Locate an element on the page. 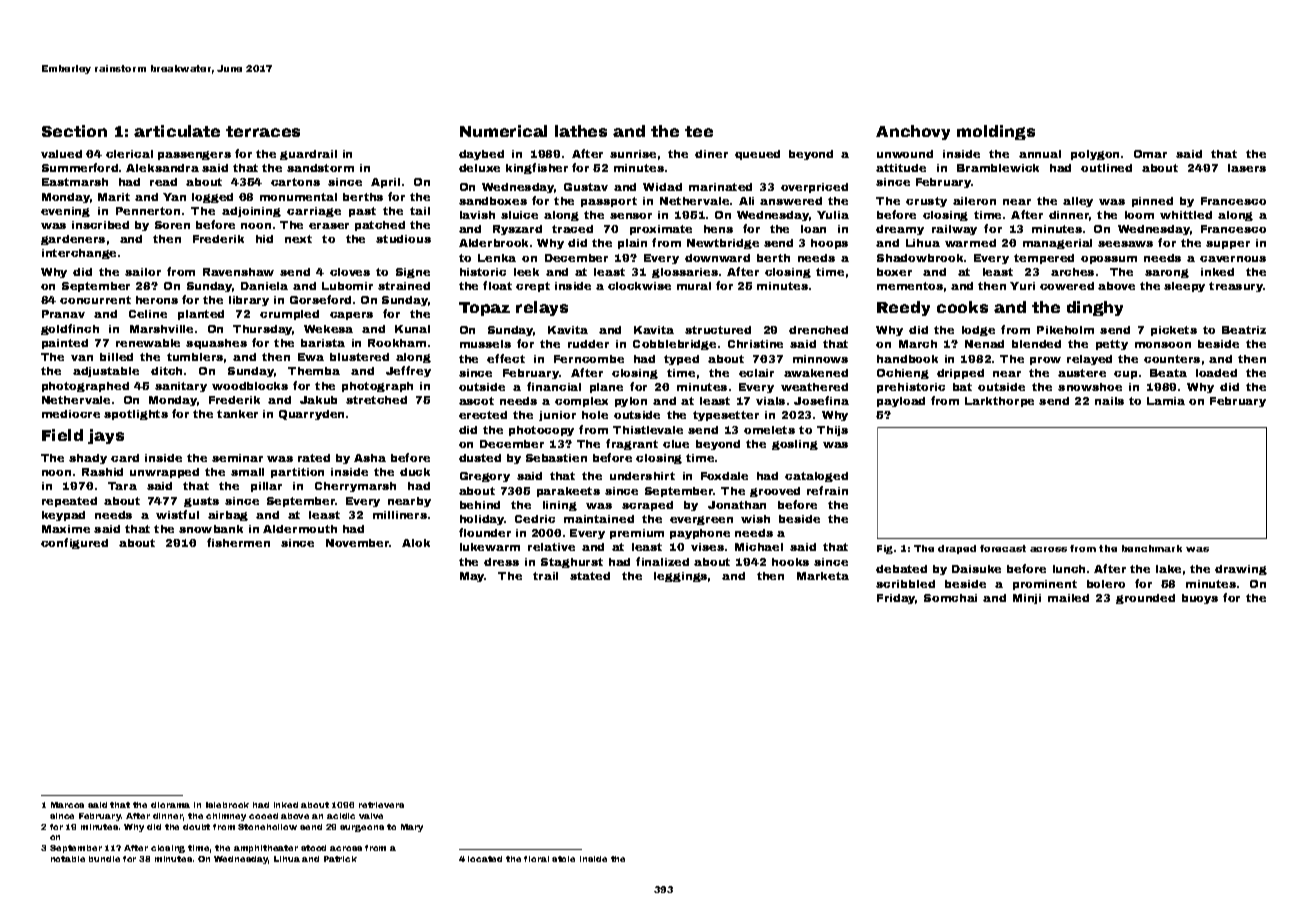 Image resolution: width=1308 pixels, height=924 pixels. sluice is located at coordinates (519, 215).
